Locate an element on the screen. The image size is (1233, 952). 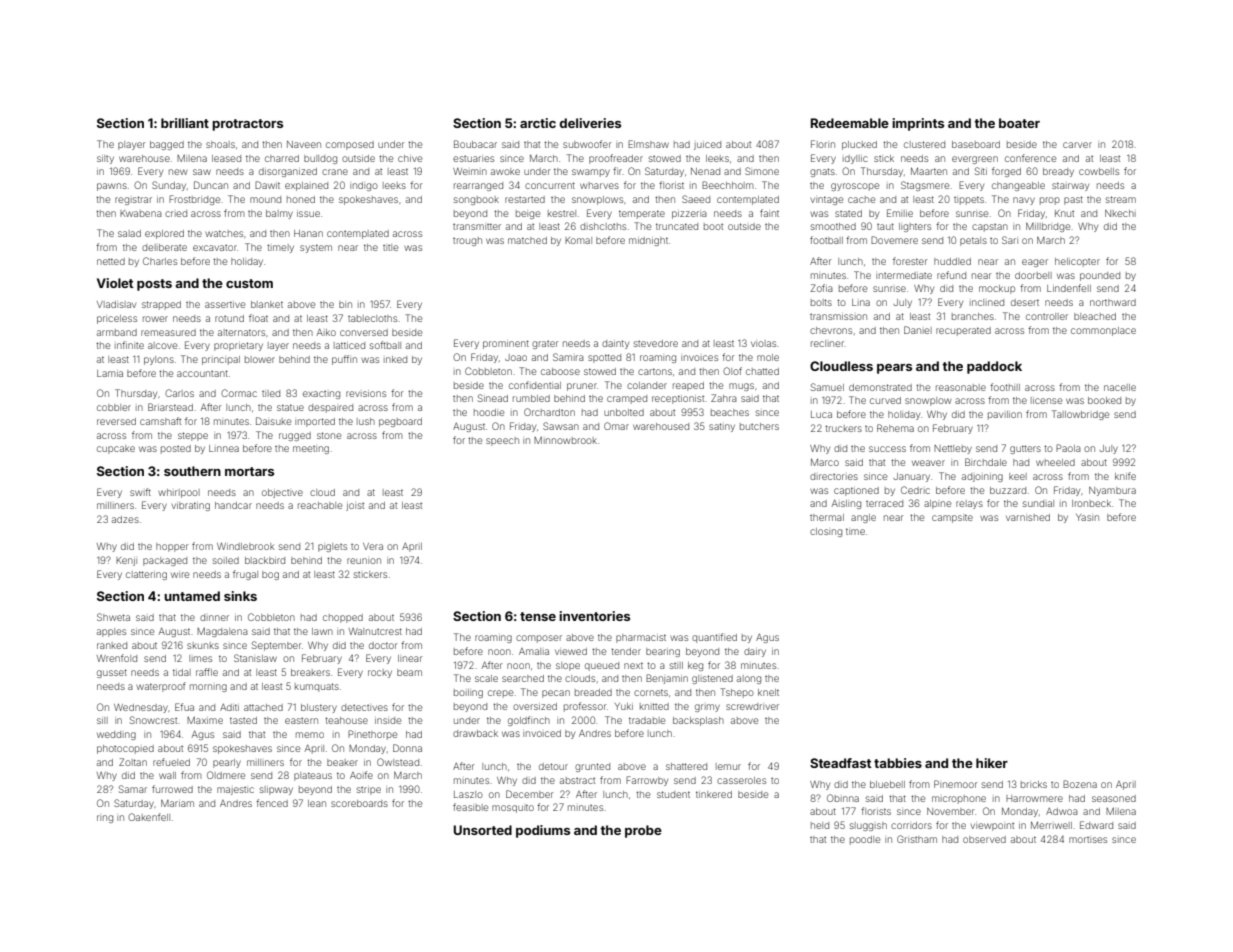
student is located at coordinates (673, 794).
